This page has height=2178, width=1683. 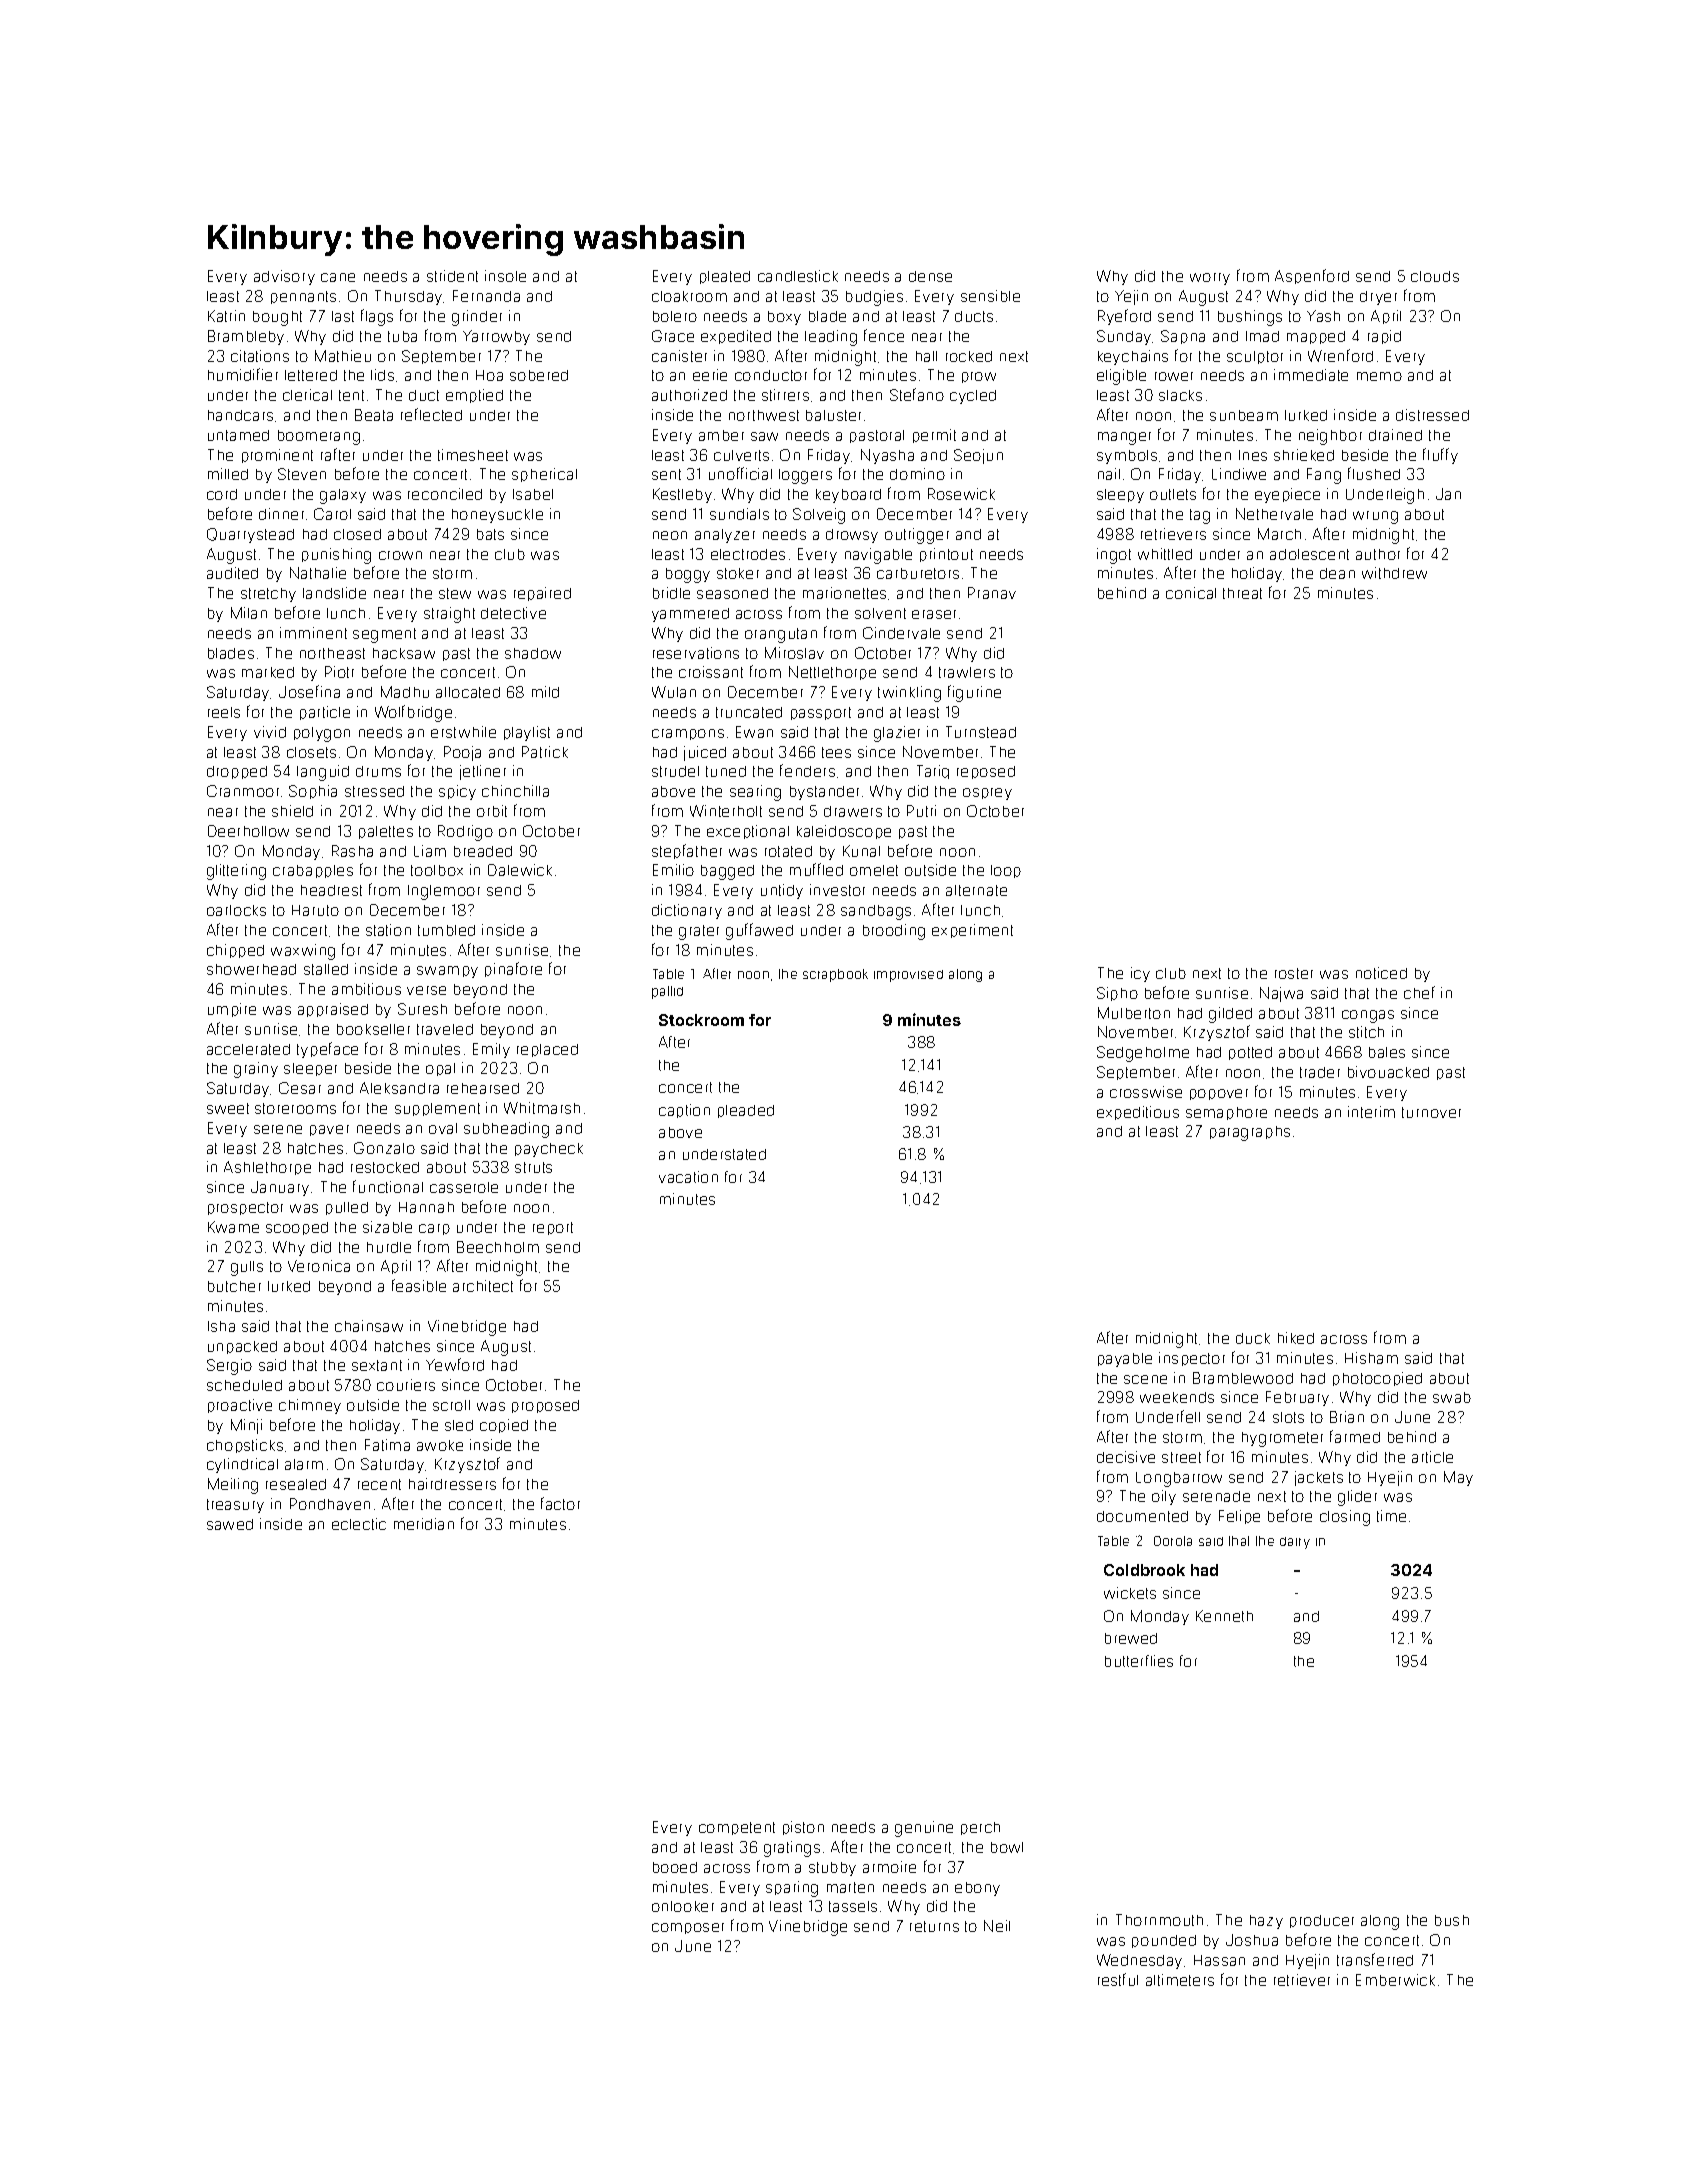 I want to click on worry, so click(x=1210, y=279).
